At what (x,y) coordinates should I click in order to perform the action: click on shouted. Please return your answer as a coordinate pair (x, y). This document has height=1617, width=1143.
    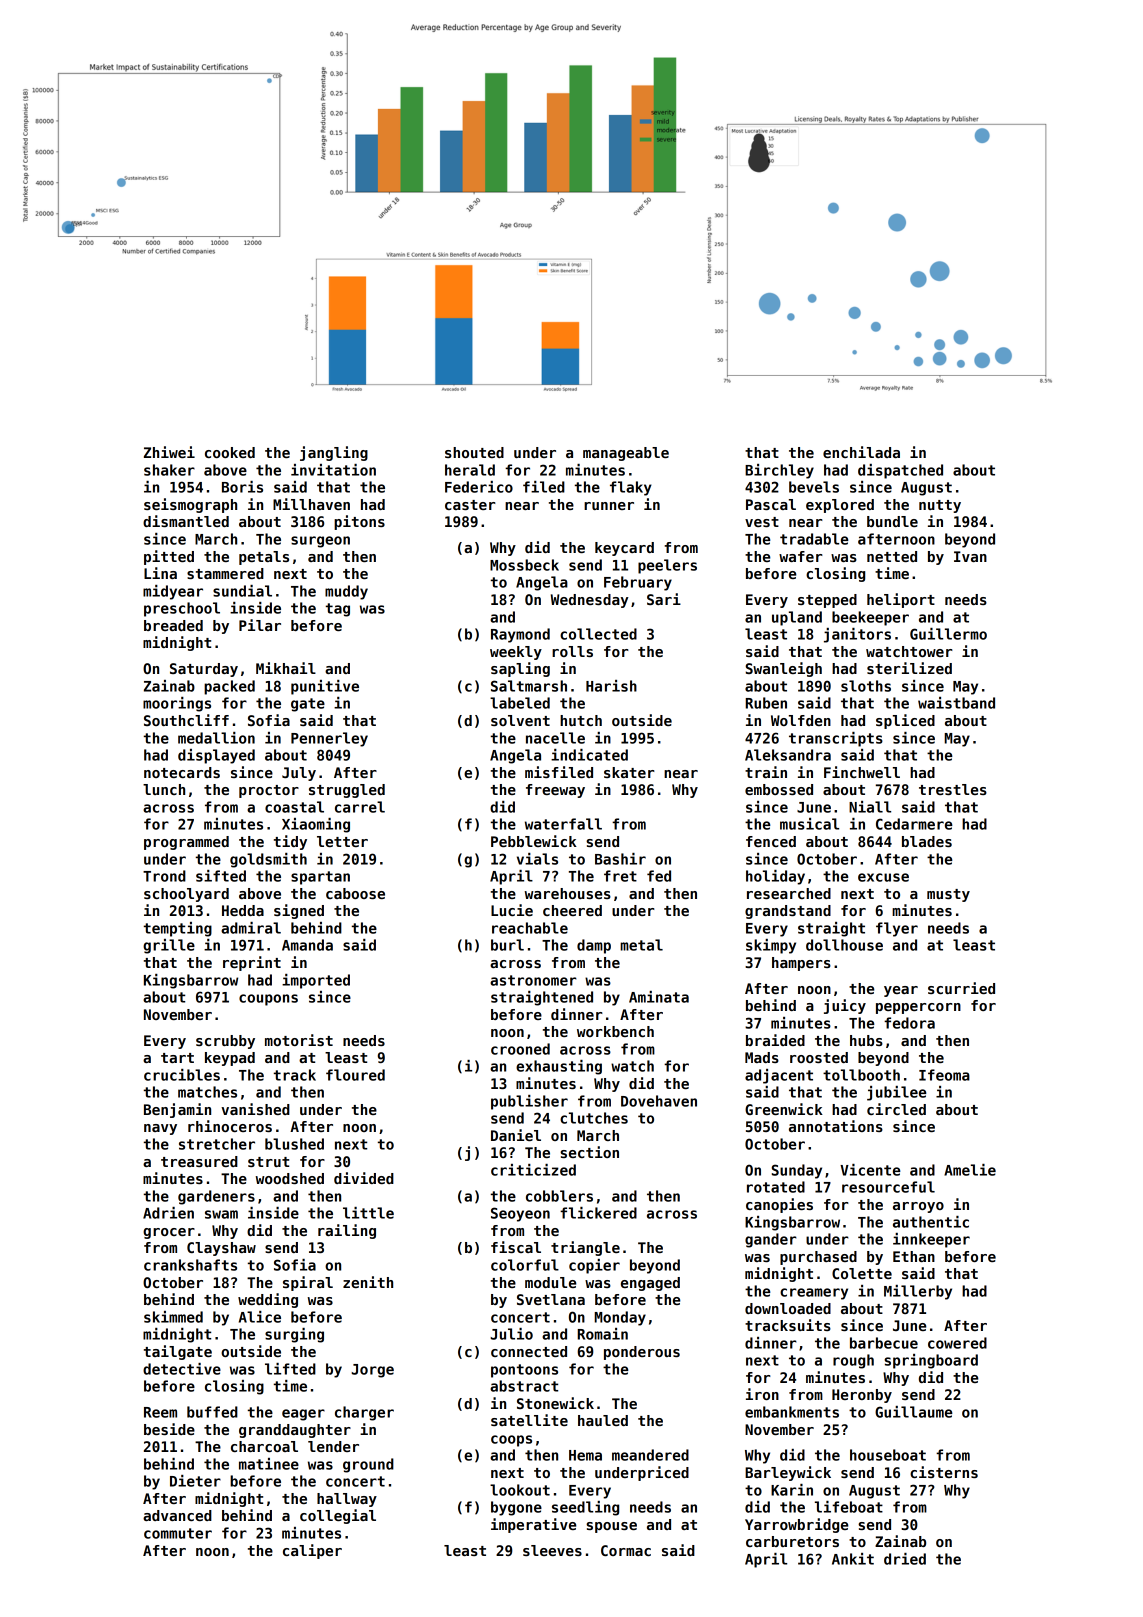
    Looking at the image, I should click on (474, 452).
